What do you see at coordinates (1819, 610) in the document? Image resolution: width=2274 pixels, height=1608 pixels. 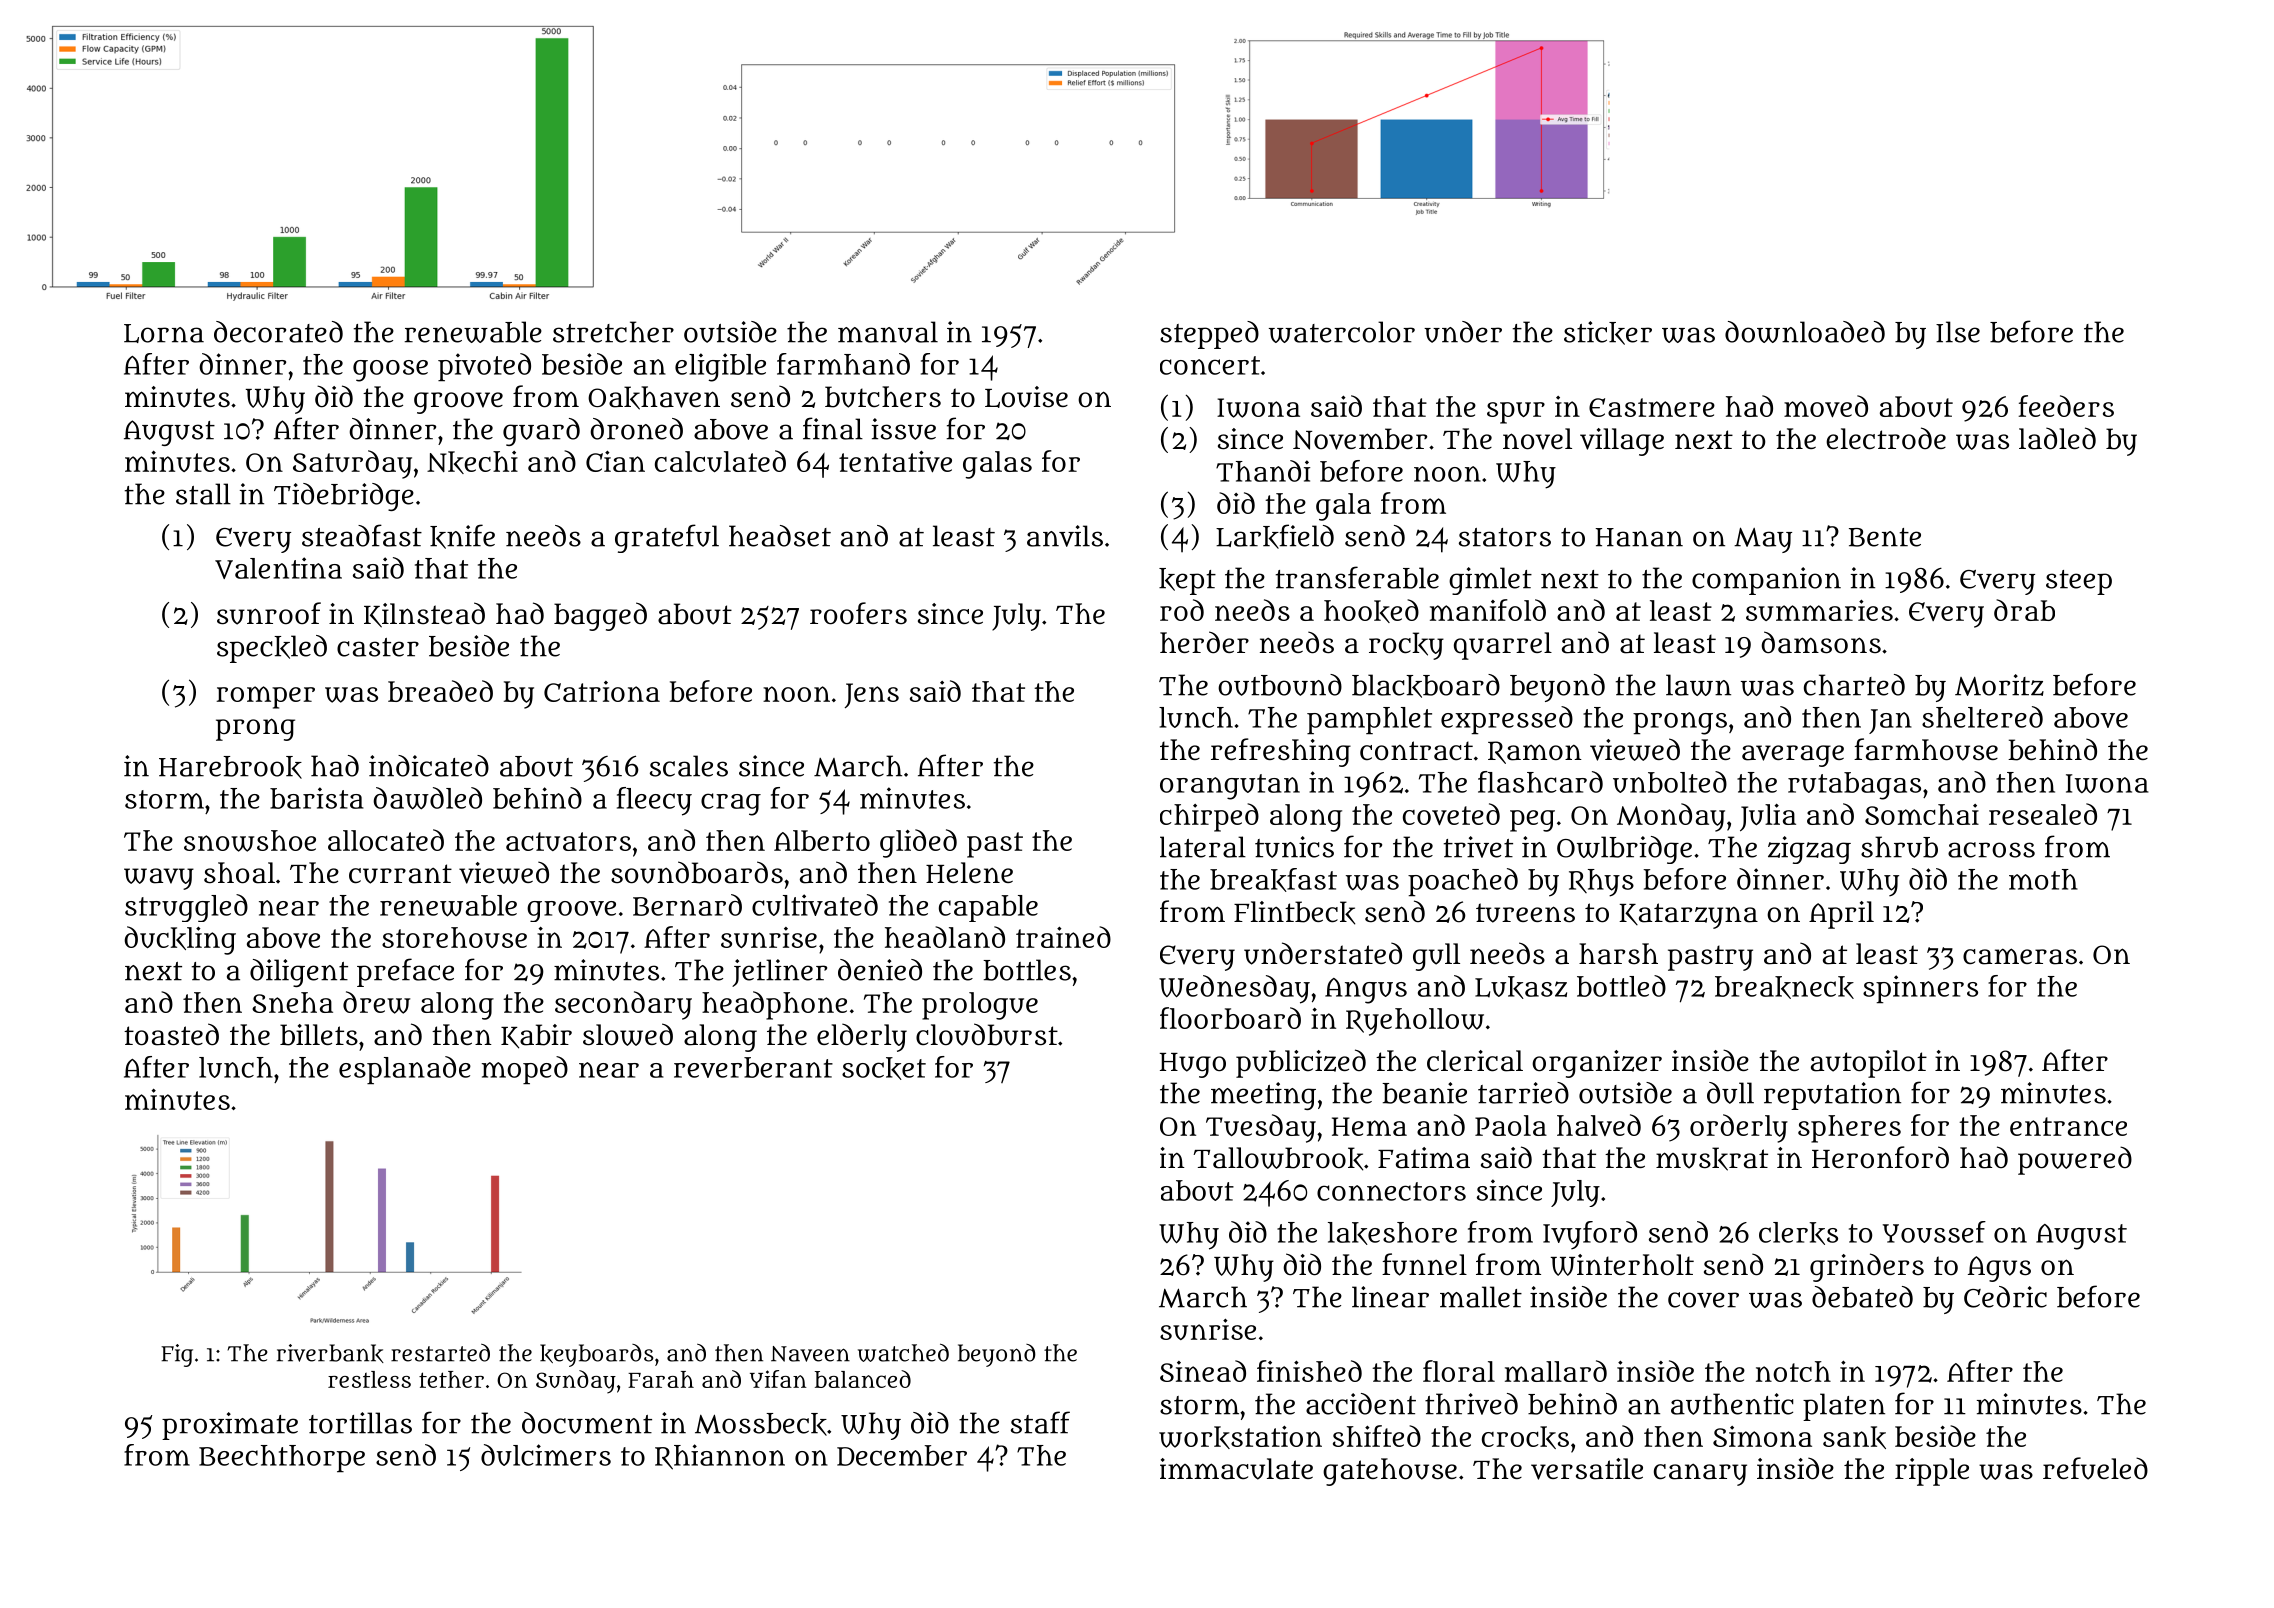 I see `summaries` at bounding box center [1819, 610].
